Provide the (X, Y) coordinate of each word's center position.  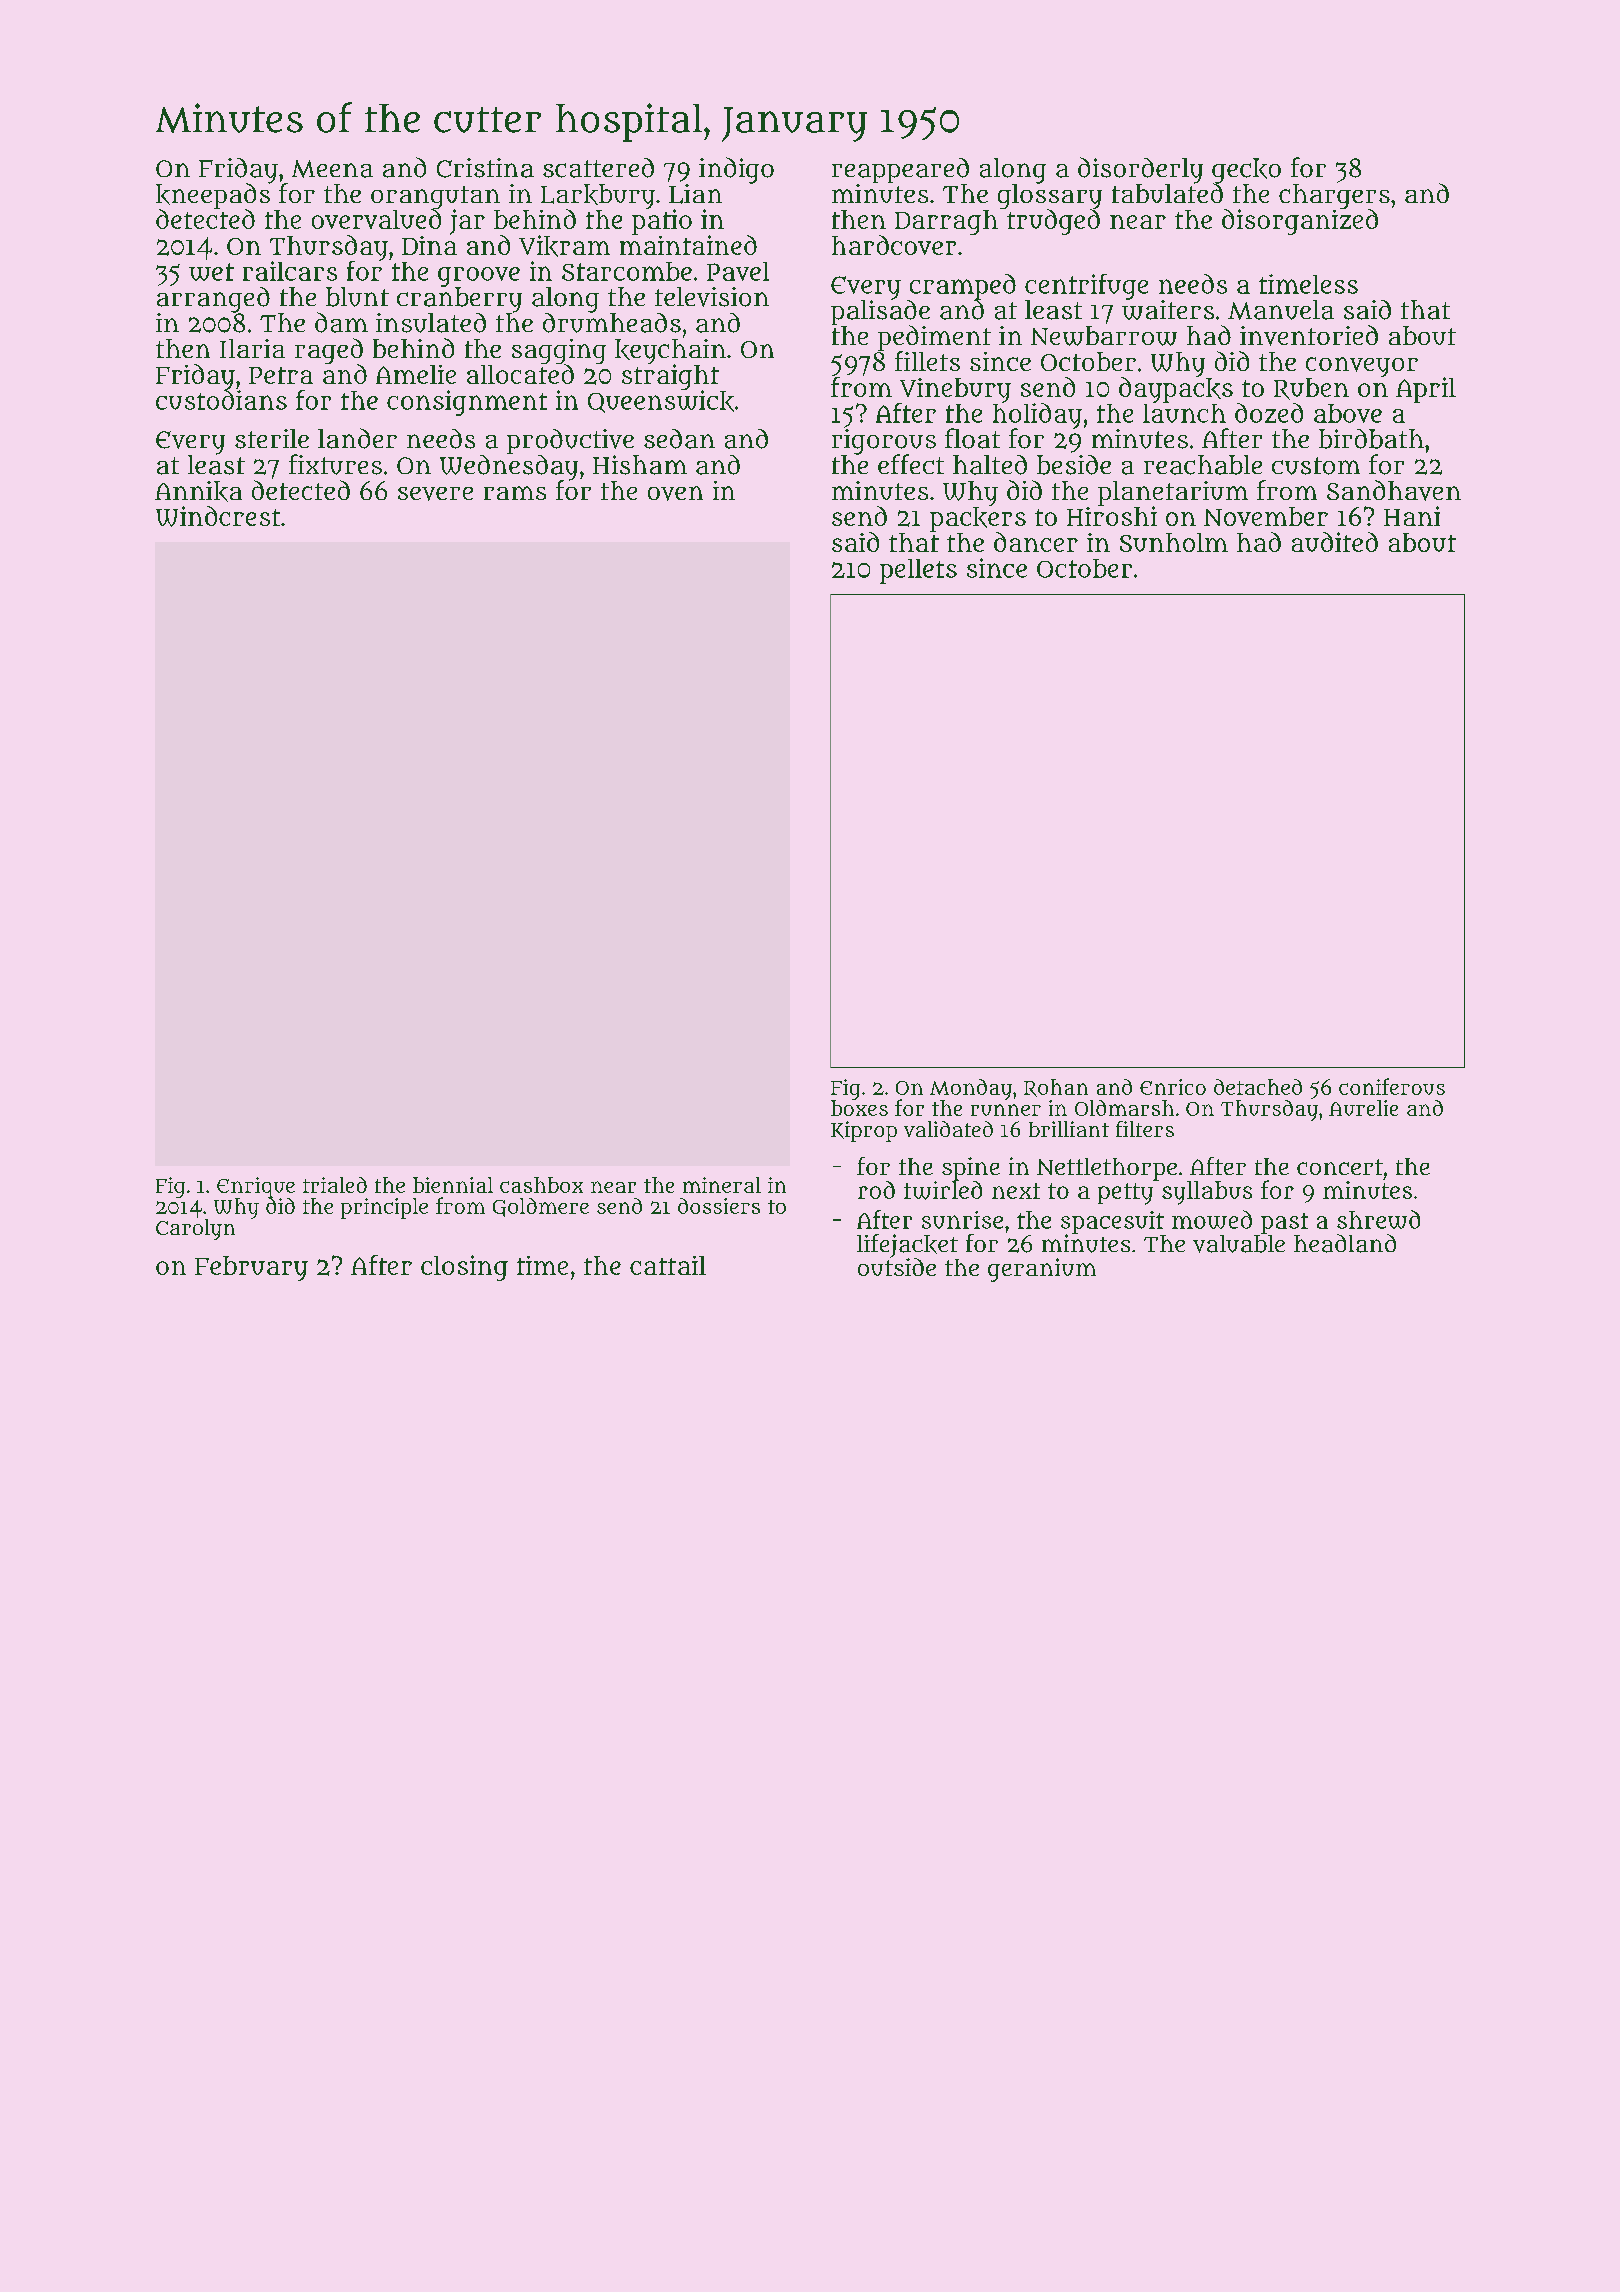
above (1348, 413)
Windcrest (218, 516)
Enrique (256, 1187)
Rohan (1056, 1088)
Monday (971, 1089)
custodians (221, 400)
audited (1335, 542)
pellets (918, 571)
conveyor (1362, 367)
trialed (335, 1185)
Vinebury (955, 390)
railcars (290, 271)
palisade (880, 312)
